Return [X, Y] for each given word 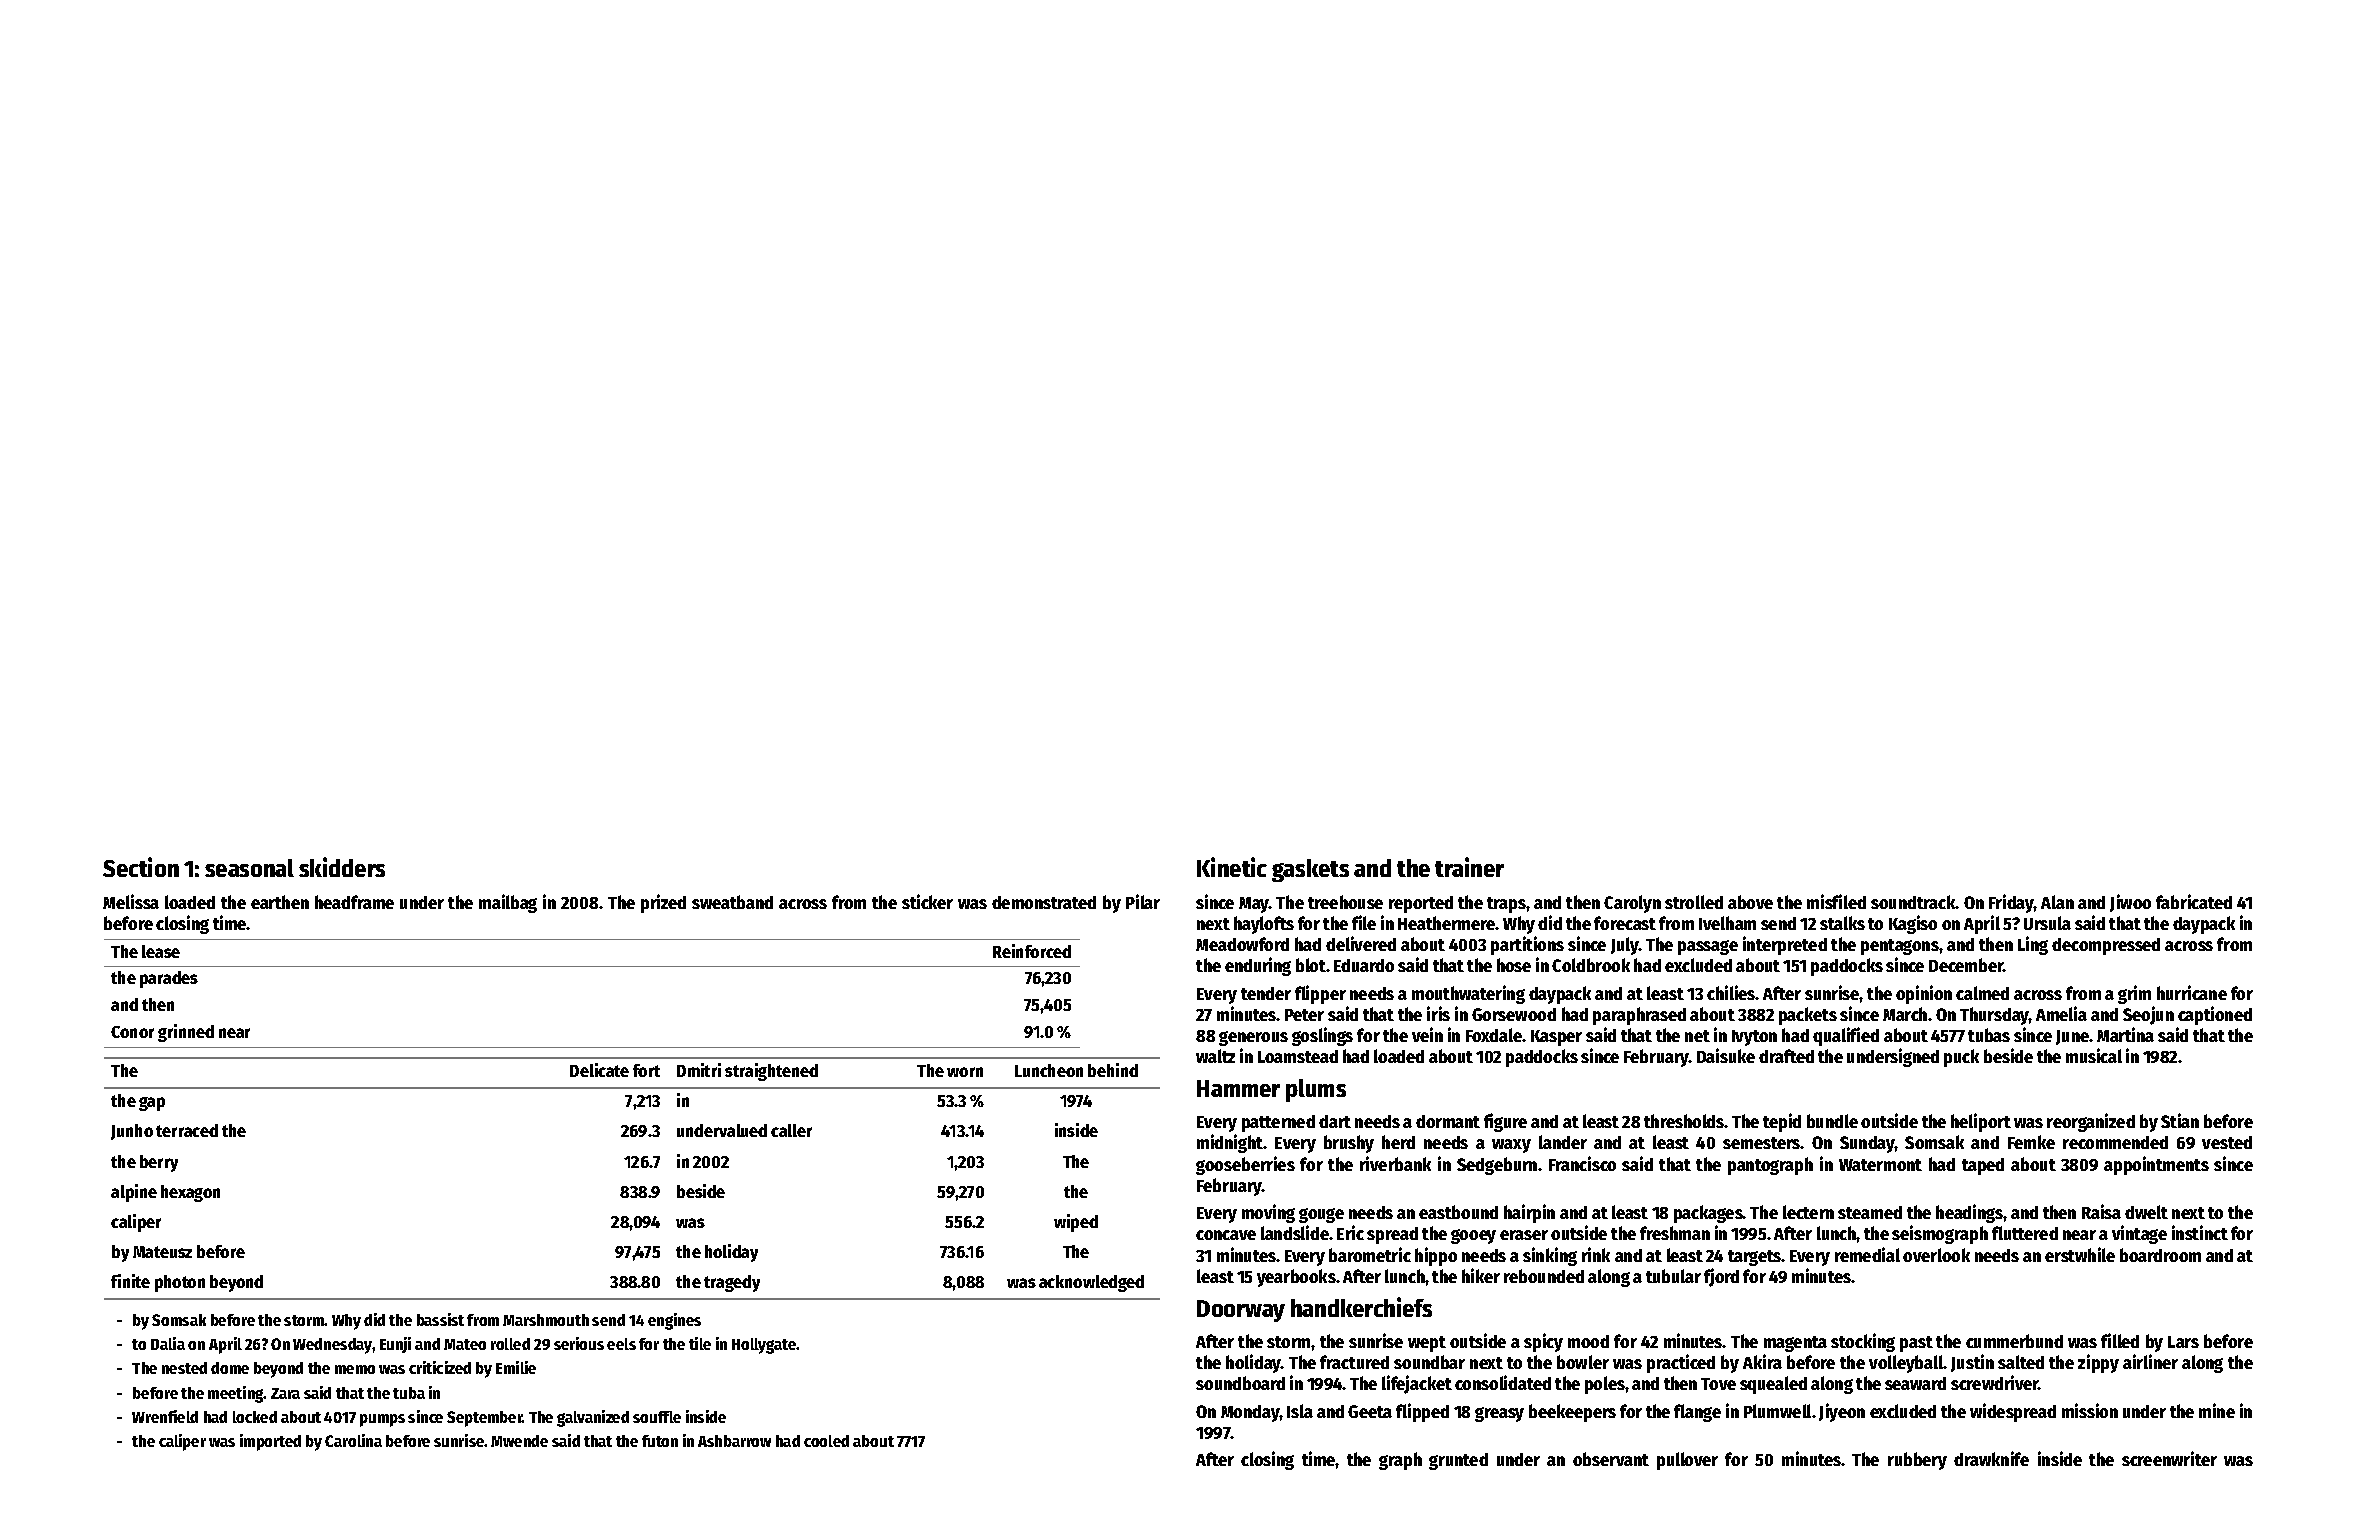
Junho [132, 1132]
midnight [1230, 1143]
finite [130, 1281]
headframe [354, 902]
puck [1961, 1058]
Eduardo [1364, 965]
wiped [1076, 1223]
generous [1253, 1038]
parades [169, 979]
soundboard [1240, 1383]
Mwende [519, 1441]
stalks [1842, 923]
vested [2227, 1142]
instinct [2200, 1232]
